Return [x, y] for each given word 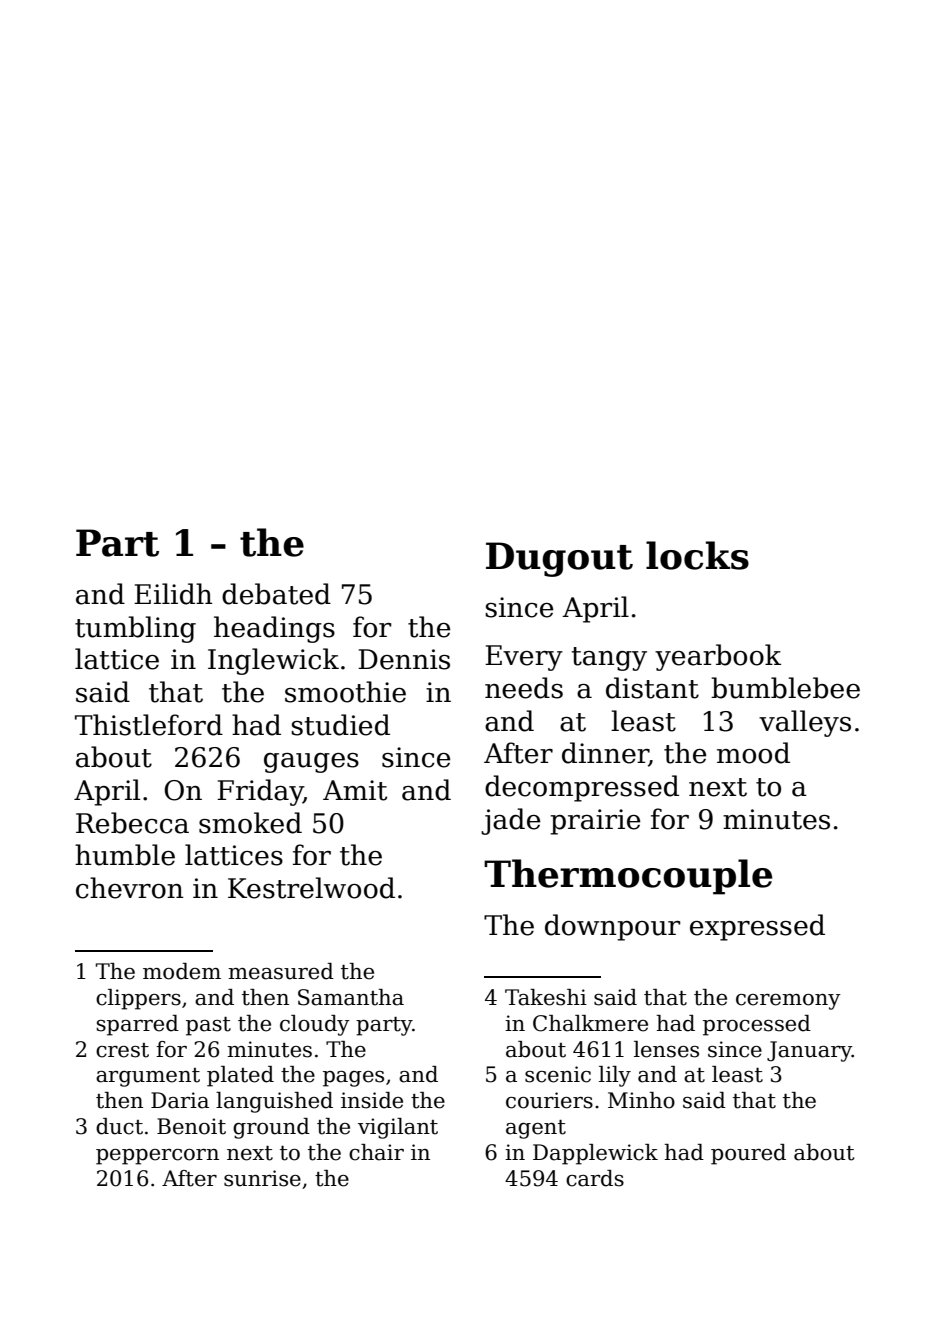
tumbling [135, 629]
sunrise [262, 1178]
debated [276, 594]
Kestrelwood [311, 888]
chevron [130, 888]
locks [697, 555]
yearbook [718, 657]
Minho [641, 1100]
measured [281, 971]
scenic [558, 1074]
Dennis [404, 659]
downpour [612, 927]
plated [240, 1076]
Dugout [559, 559]
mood [753, 753]
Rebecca [132, 823]
